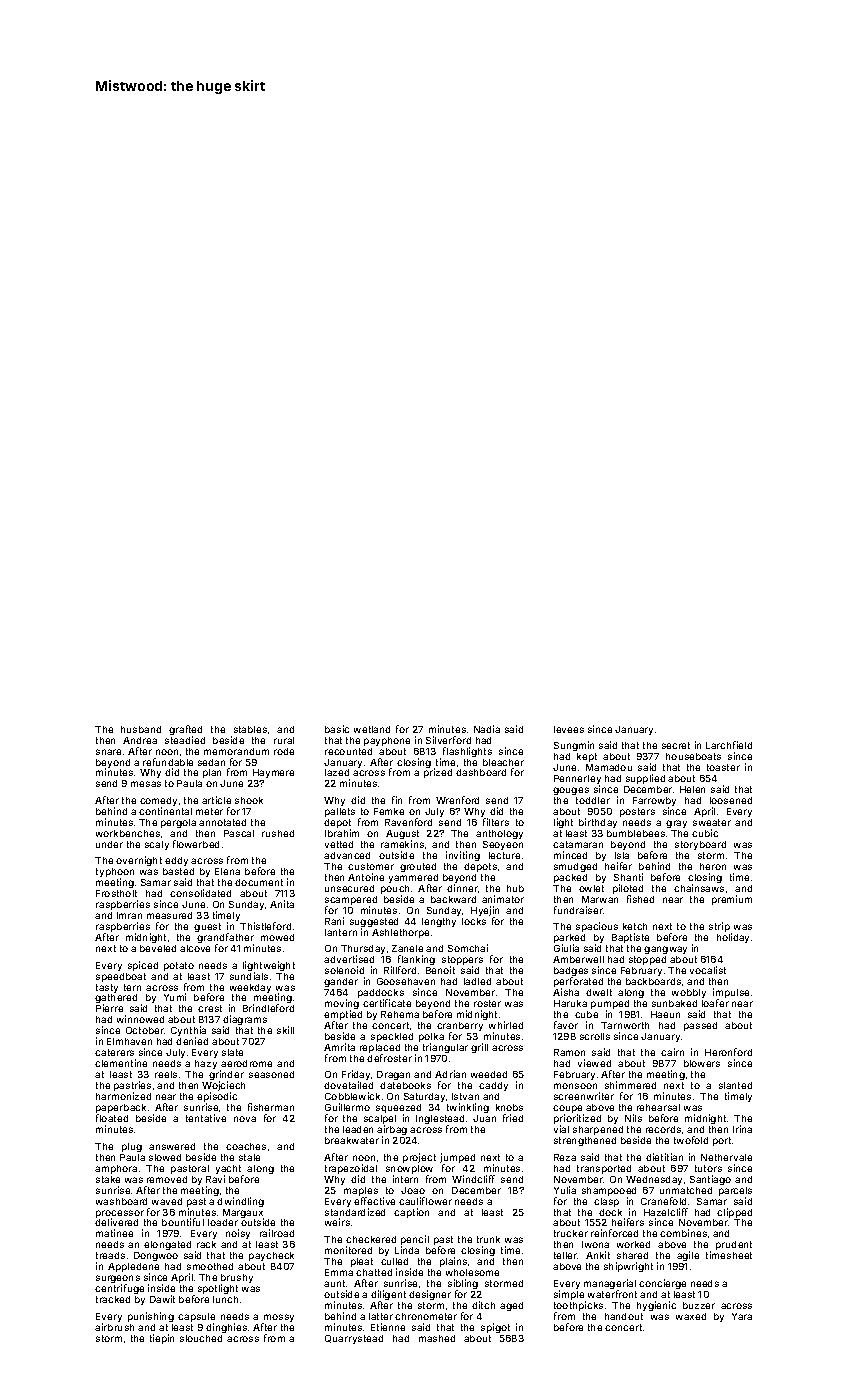 The height and width of the image is (1400, 849). I want to click on knobs, so click(509, 1107).
